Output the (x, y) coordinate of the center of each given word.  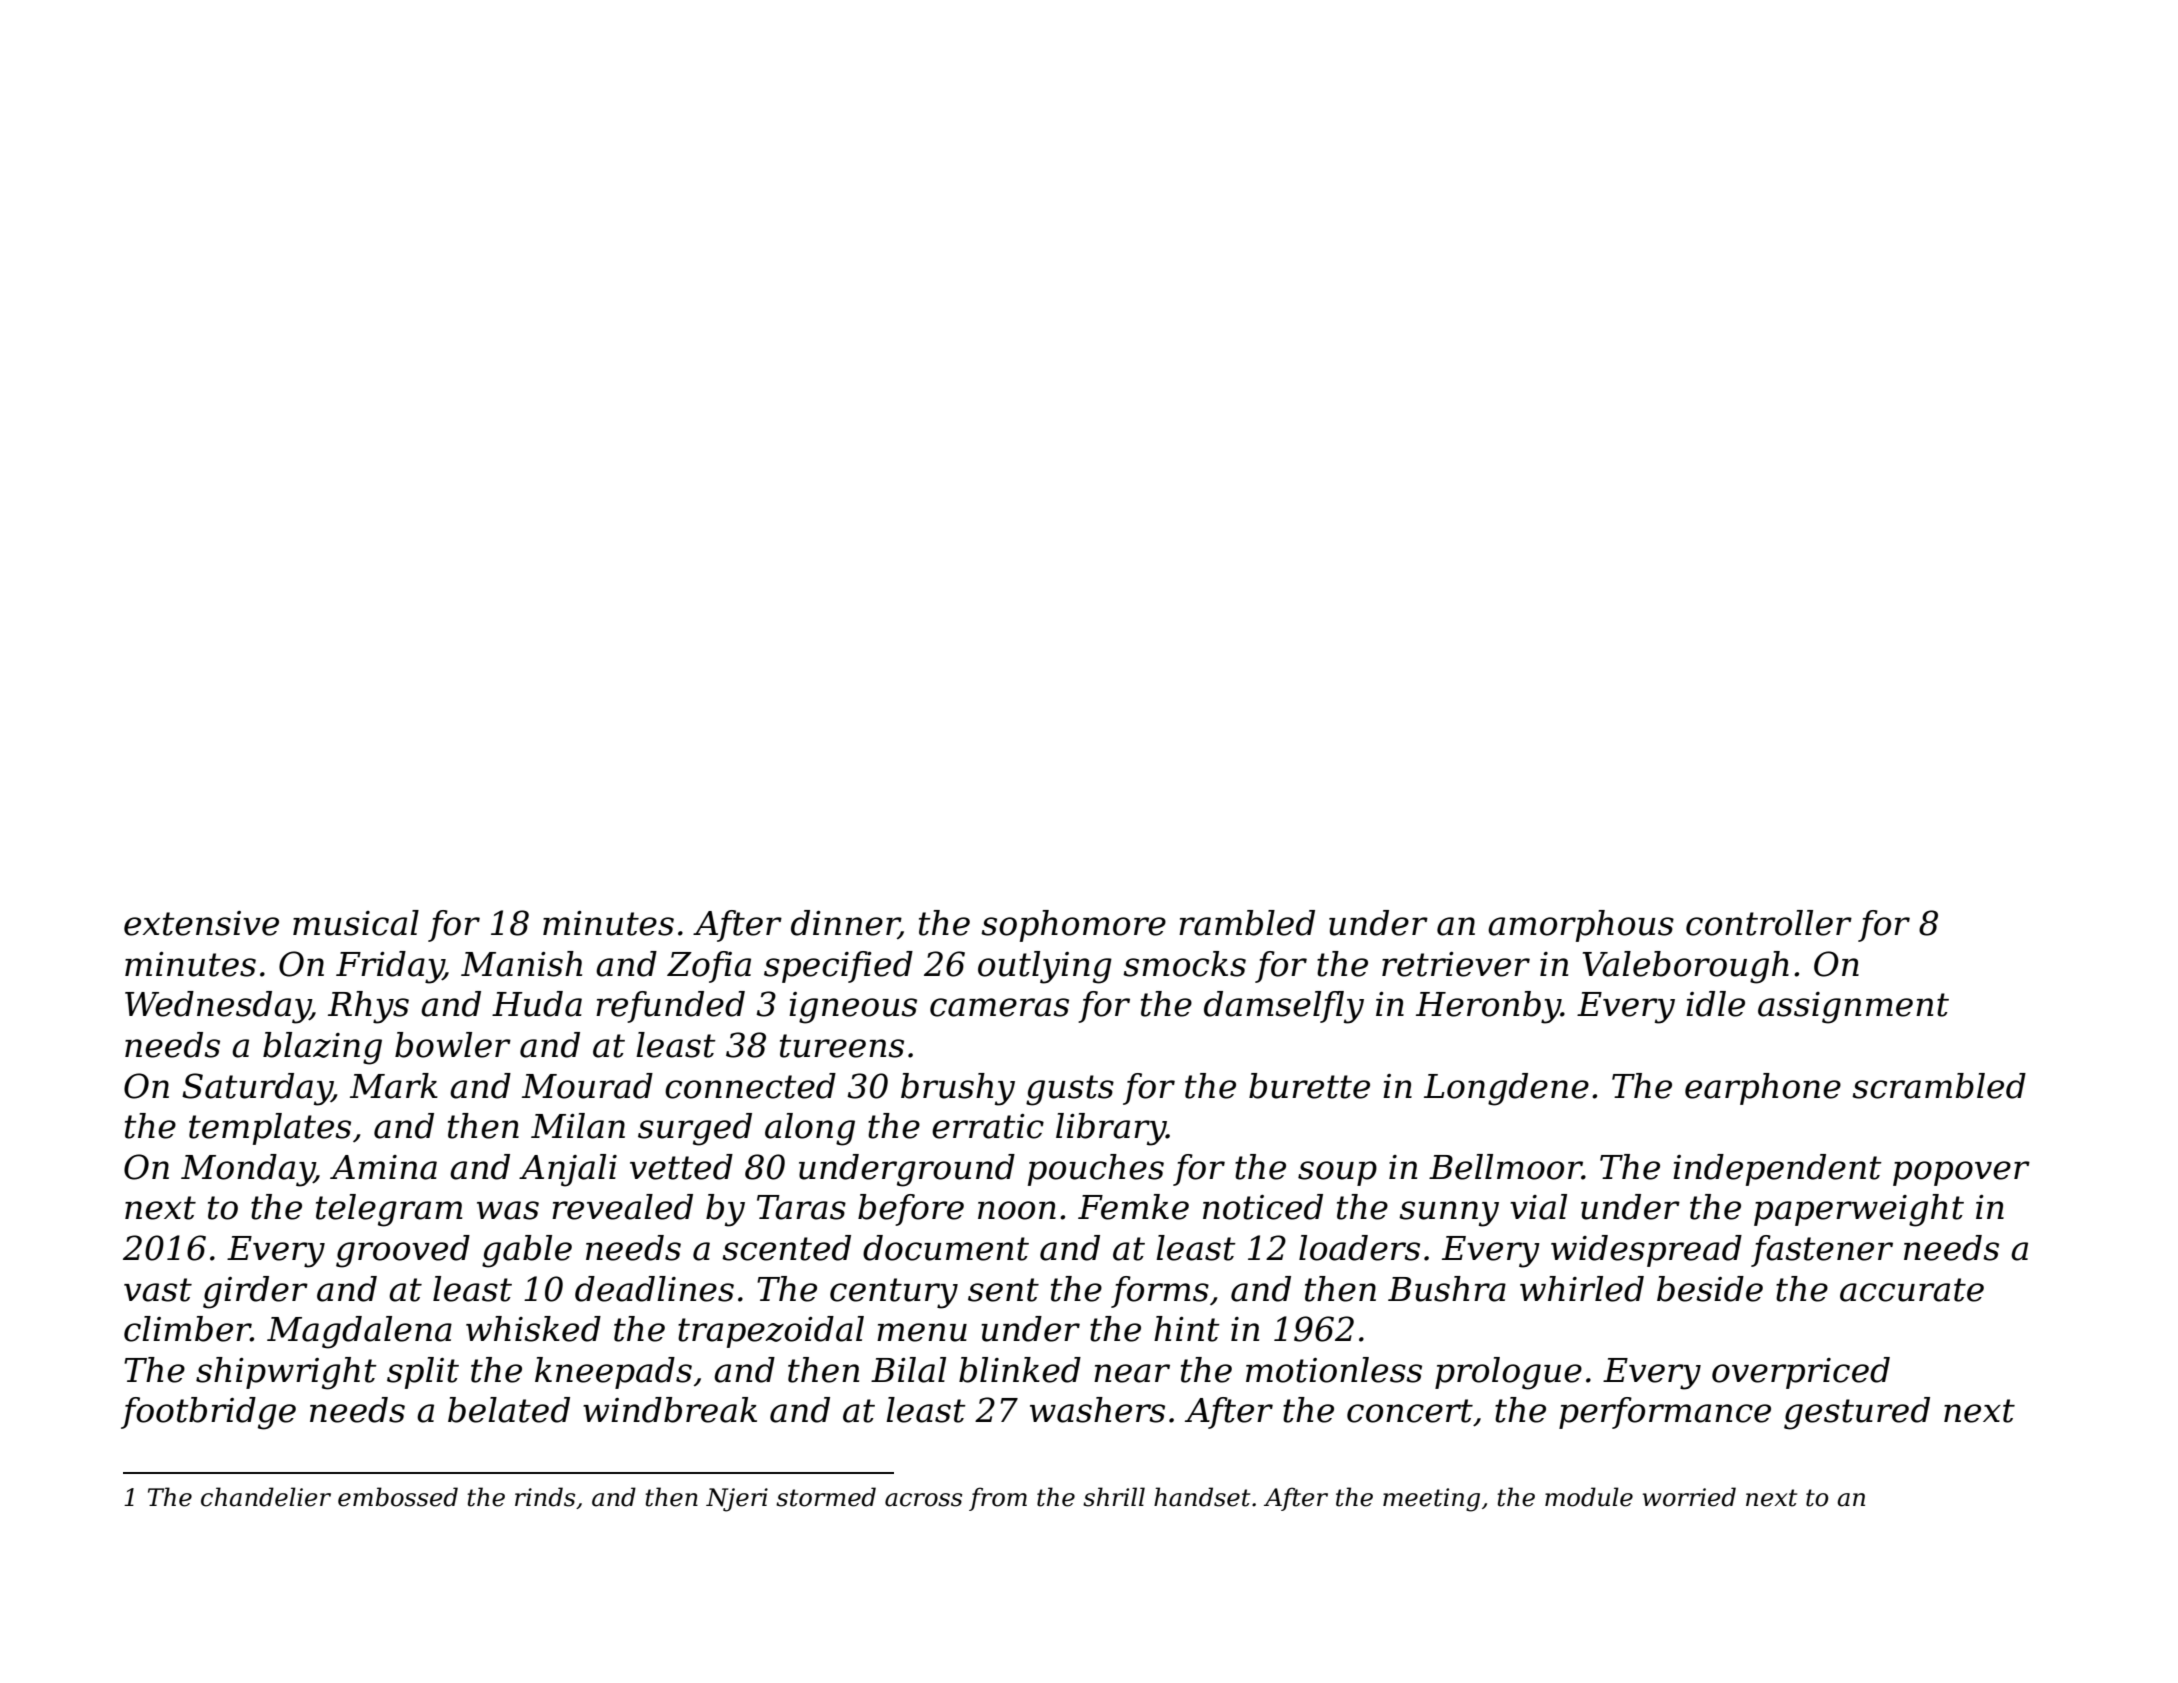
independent (1777, 1170)
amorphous (1581, 926)
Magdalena (359, 1332)
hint (1187, 1329)
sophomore (1073, 926)
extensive (201, 923)
